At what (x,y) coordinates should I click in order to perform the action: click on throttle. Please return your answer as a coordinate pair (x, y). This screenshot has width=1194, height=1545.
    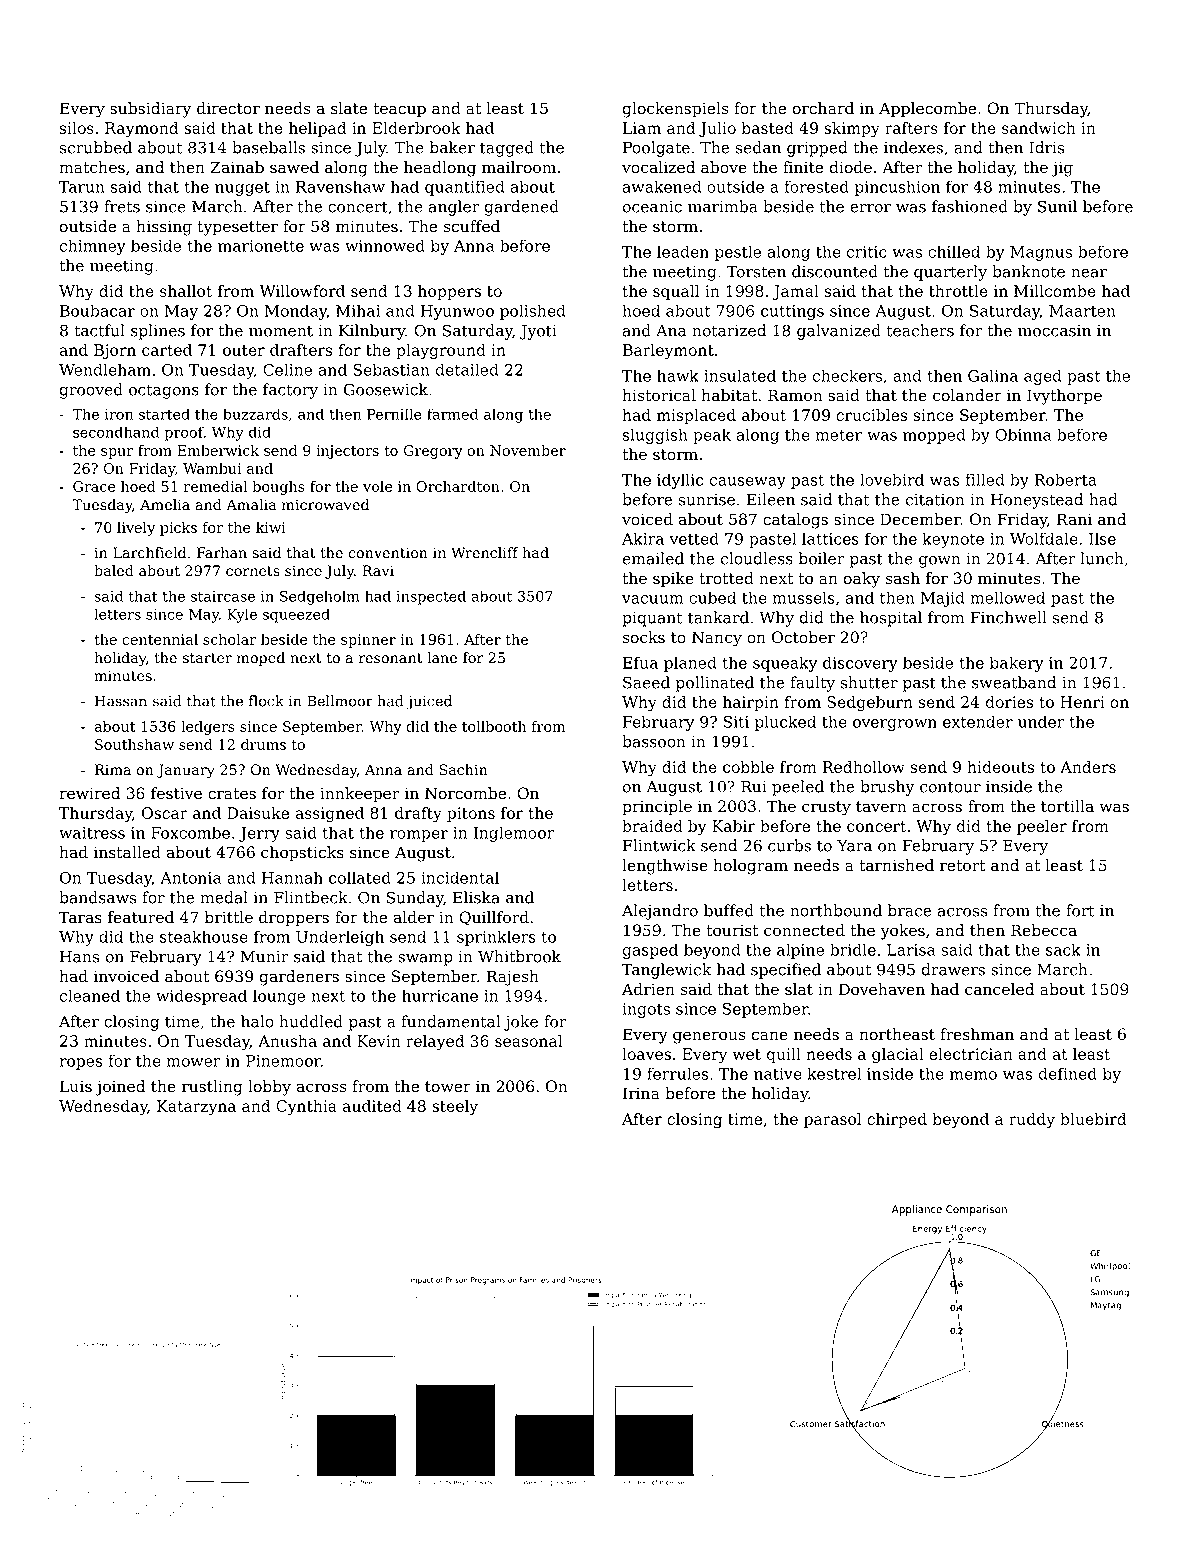
    Looking at the image, I should click on (958, 291).
